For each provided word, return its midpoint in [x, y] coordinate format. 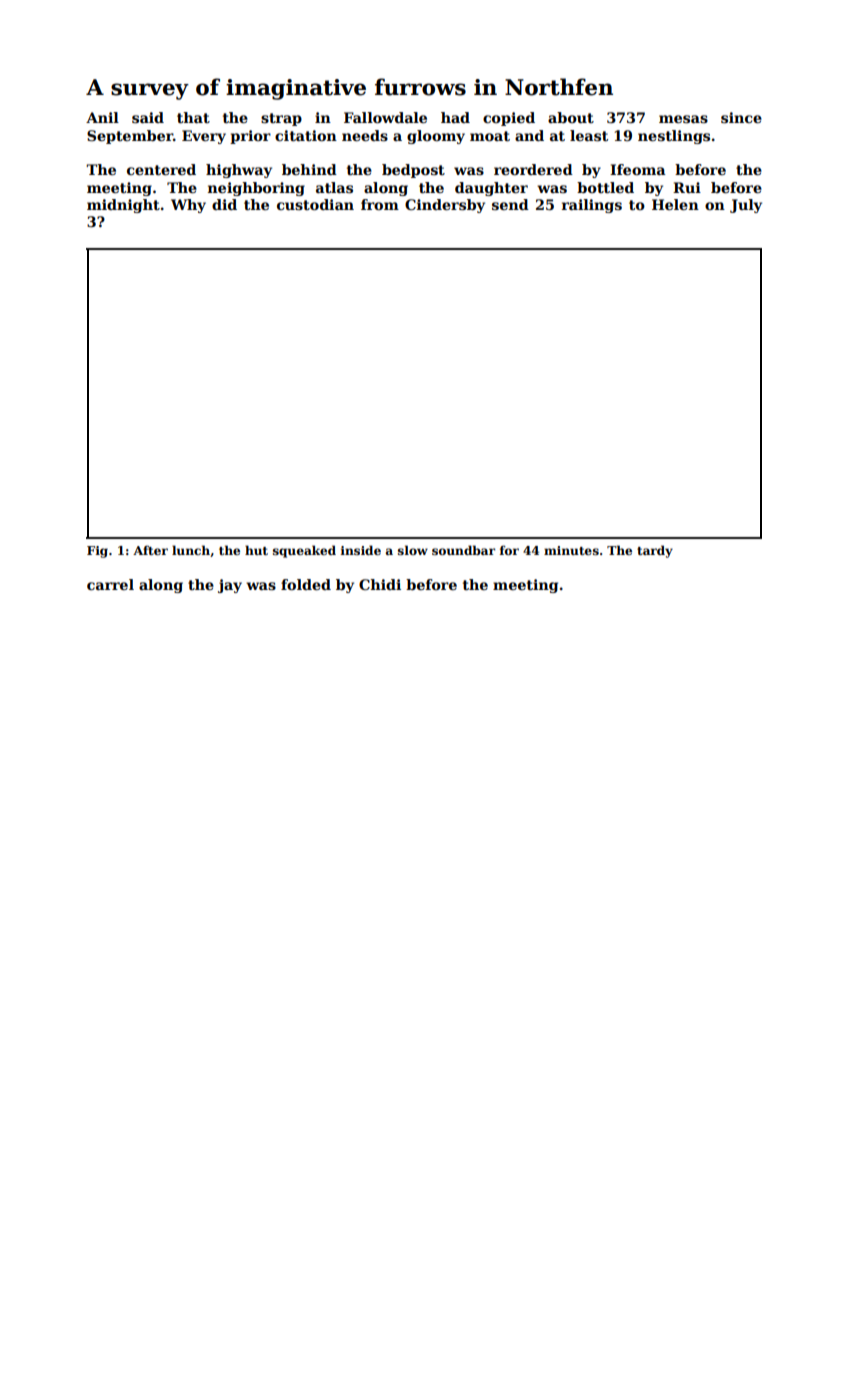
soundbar [463, 550]
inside [361, 550]
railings [592, 206]
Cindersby [445, 206]
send [510, 204]
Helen [675, 204]
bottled [605, 187]
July [746, 206]
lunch [191, 550]
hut [256, 550]
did [224, 204]
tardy [655, 551]
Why [188, 206]
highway [239, 171]
